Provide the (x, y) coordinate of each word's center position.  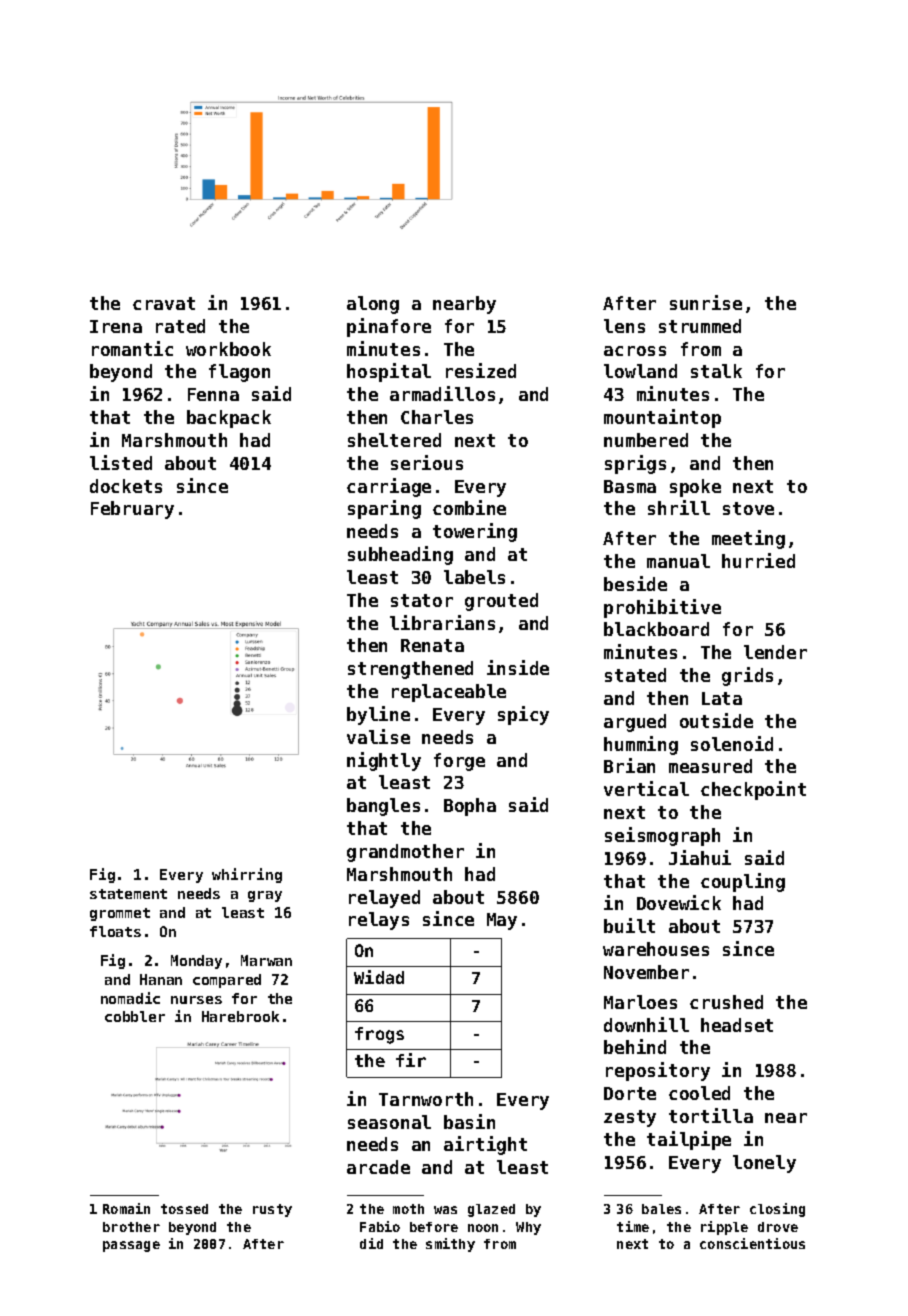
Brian (629, 765)
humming (641, 745)
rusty (272, 1210)
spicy (523, 715)
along (373, 305)
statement (128, 894)
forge (459, 762)
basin (469, 1121)
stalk (716, 371)
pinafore (389, 327)
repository (658, 1071)
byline (378, 715)
